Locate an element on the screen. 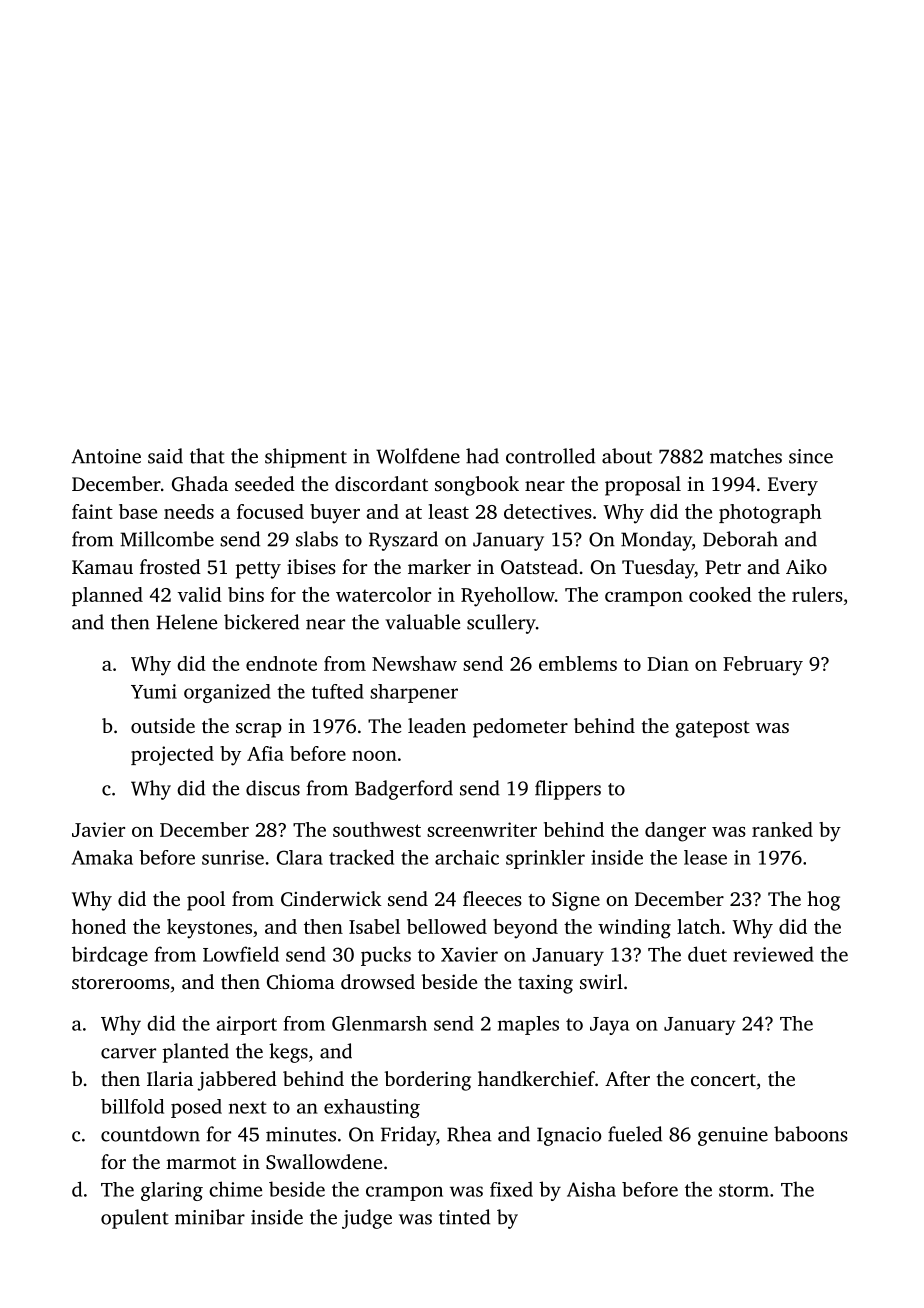 The image size is (924, 1308). drowsed is located at coordinates (378, 981).
